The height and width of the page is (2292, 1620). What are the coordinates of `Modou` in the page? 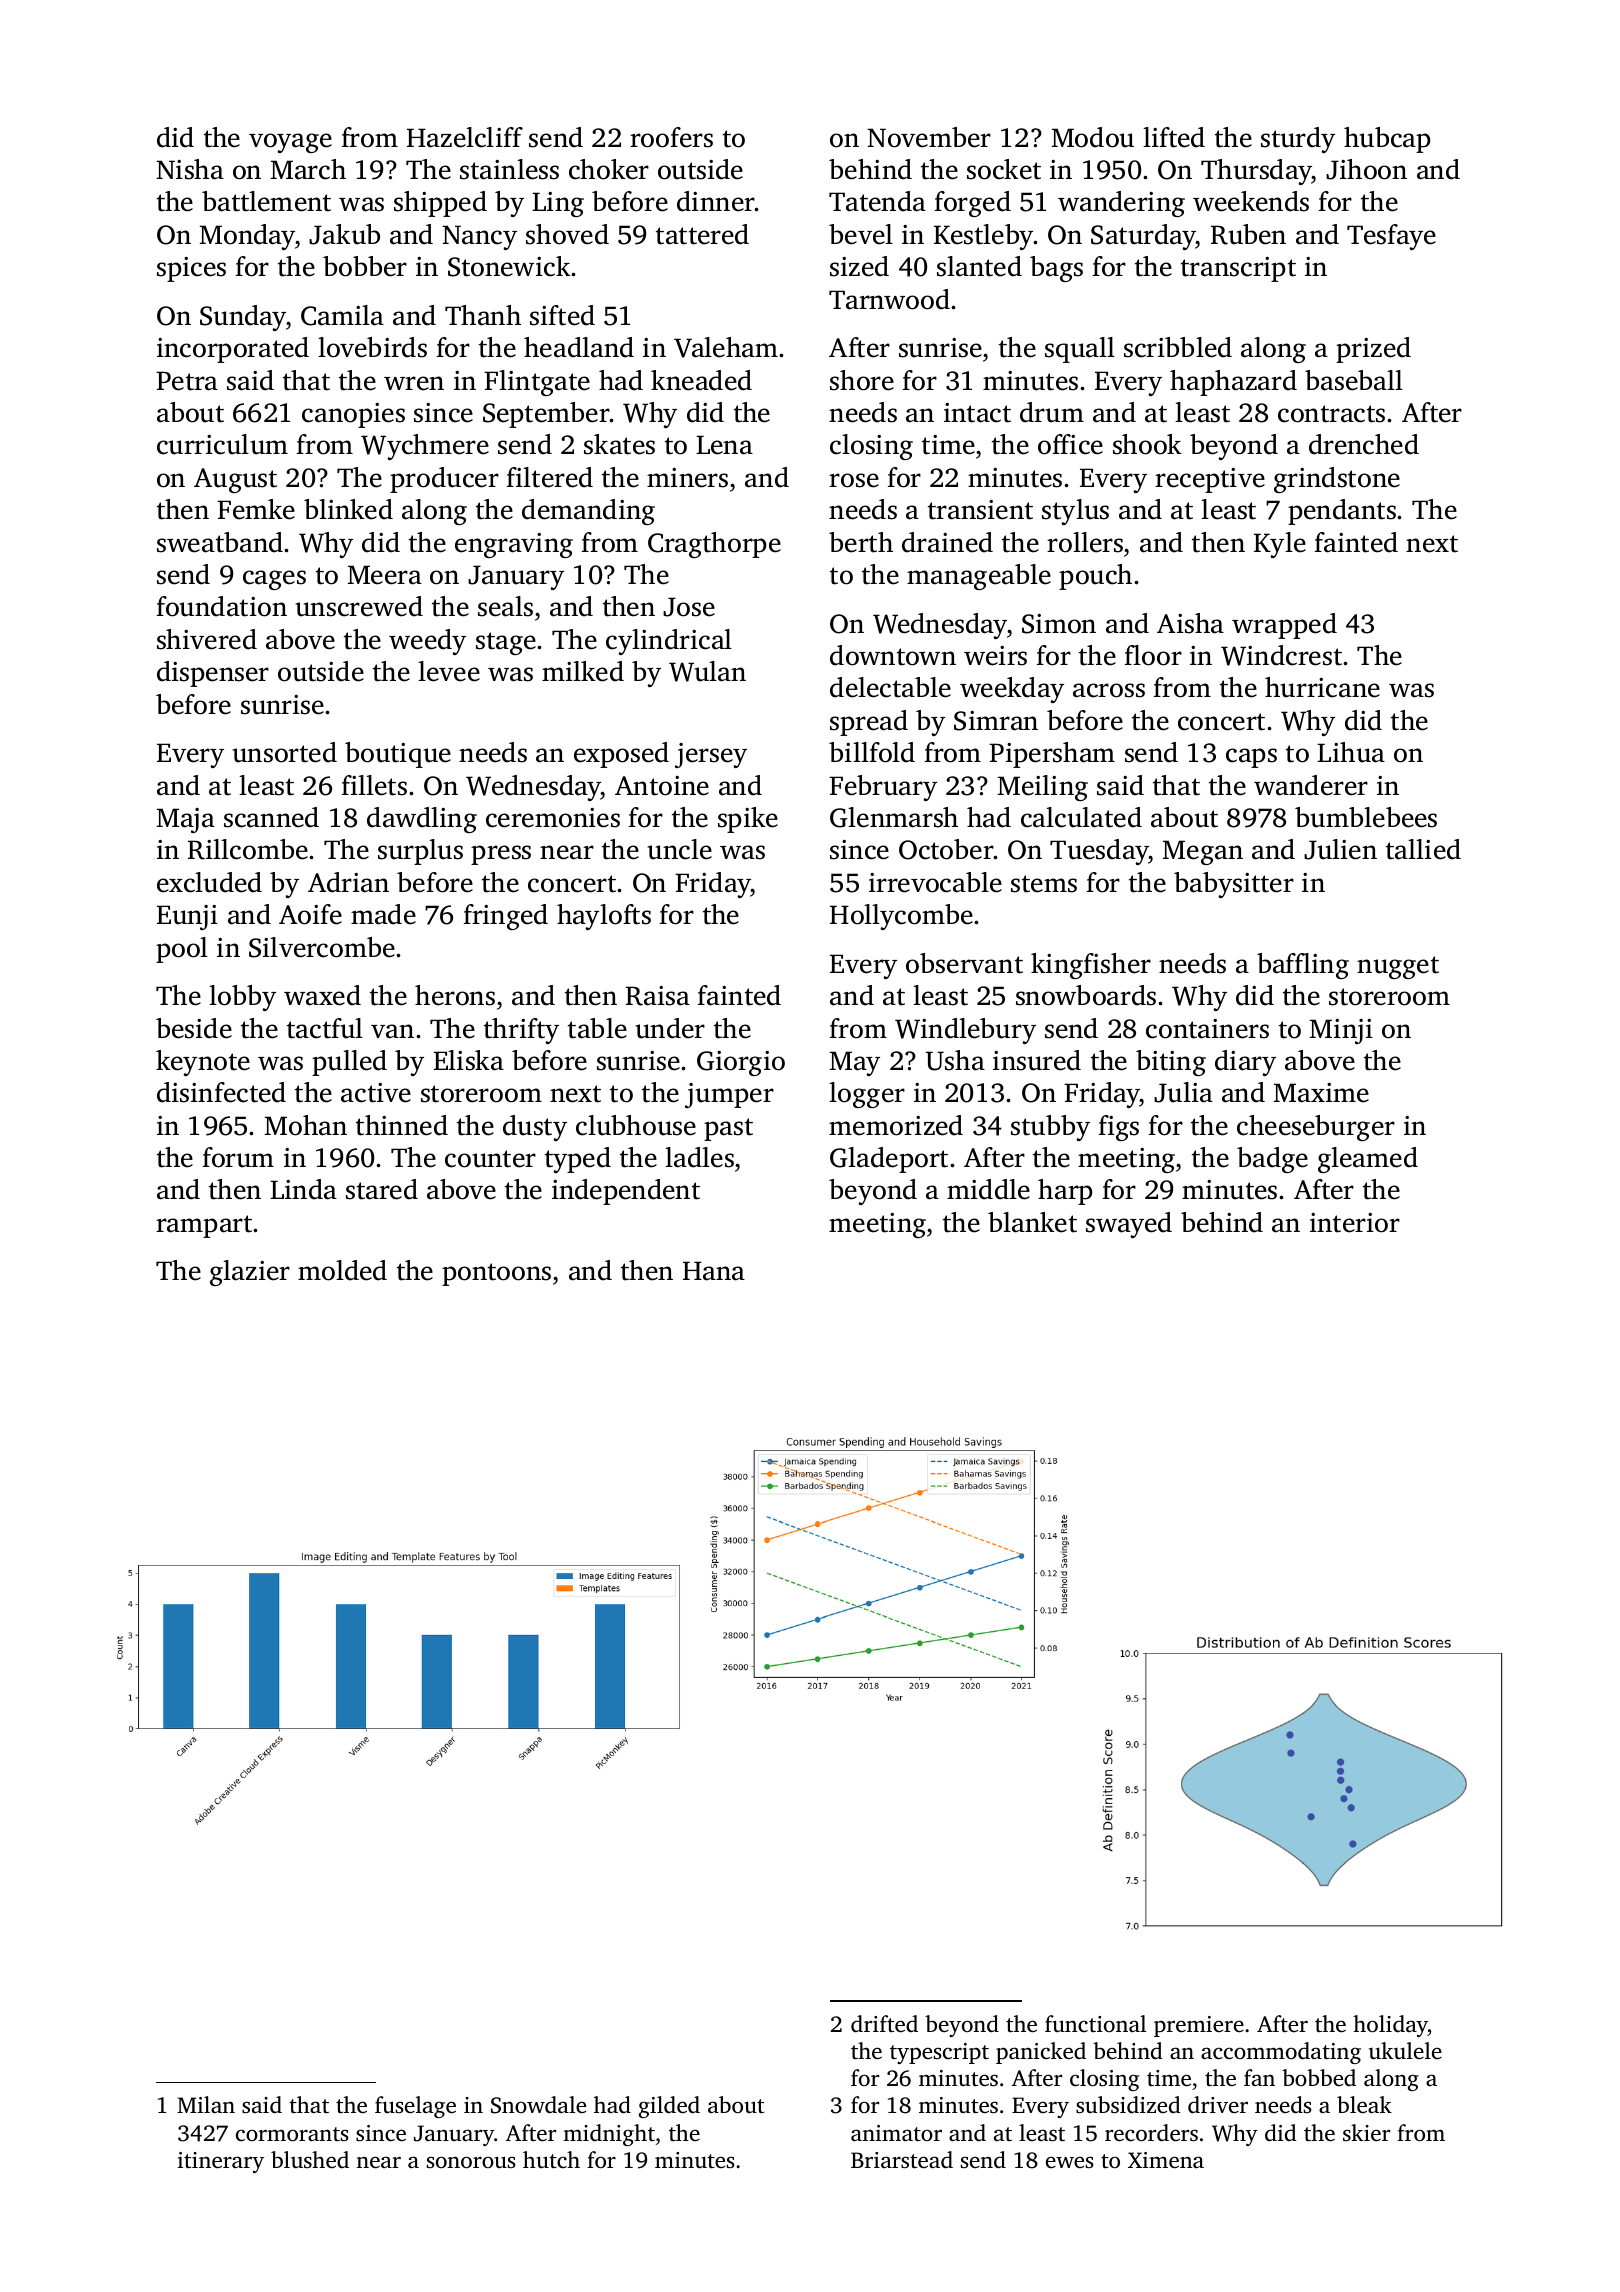 It's located at (1093, 137).
